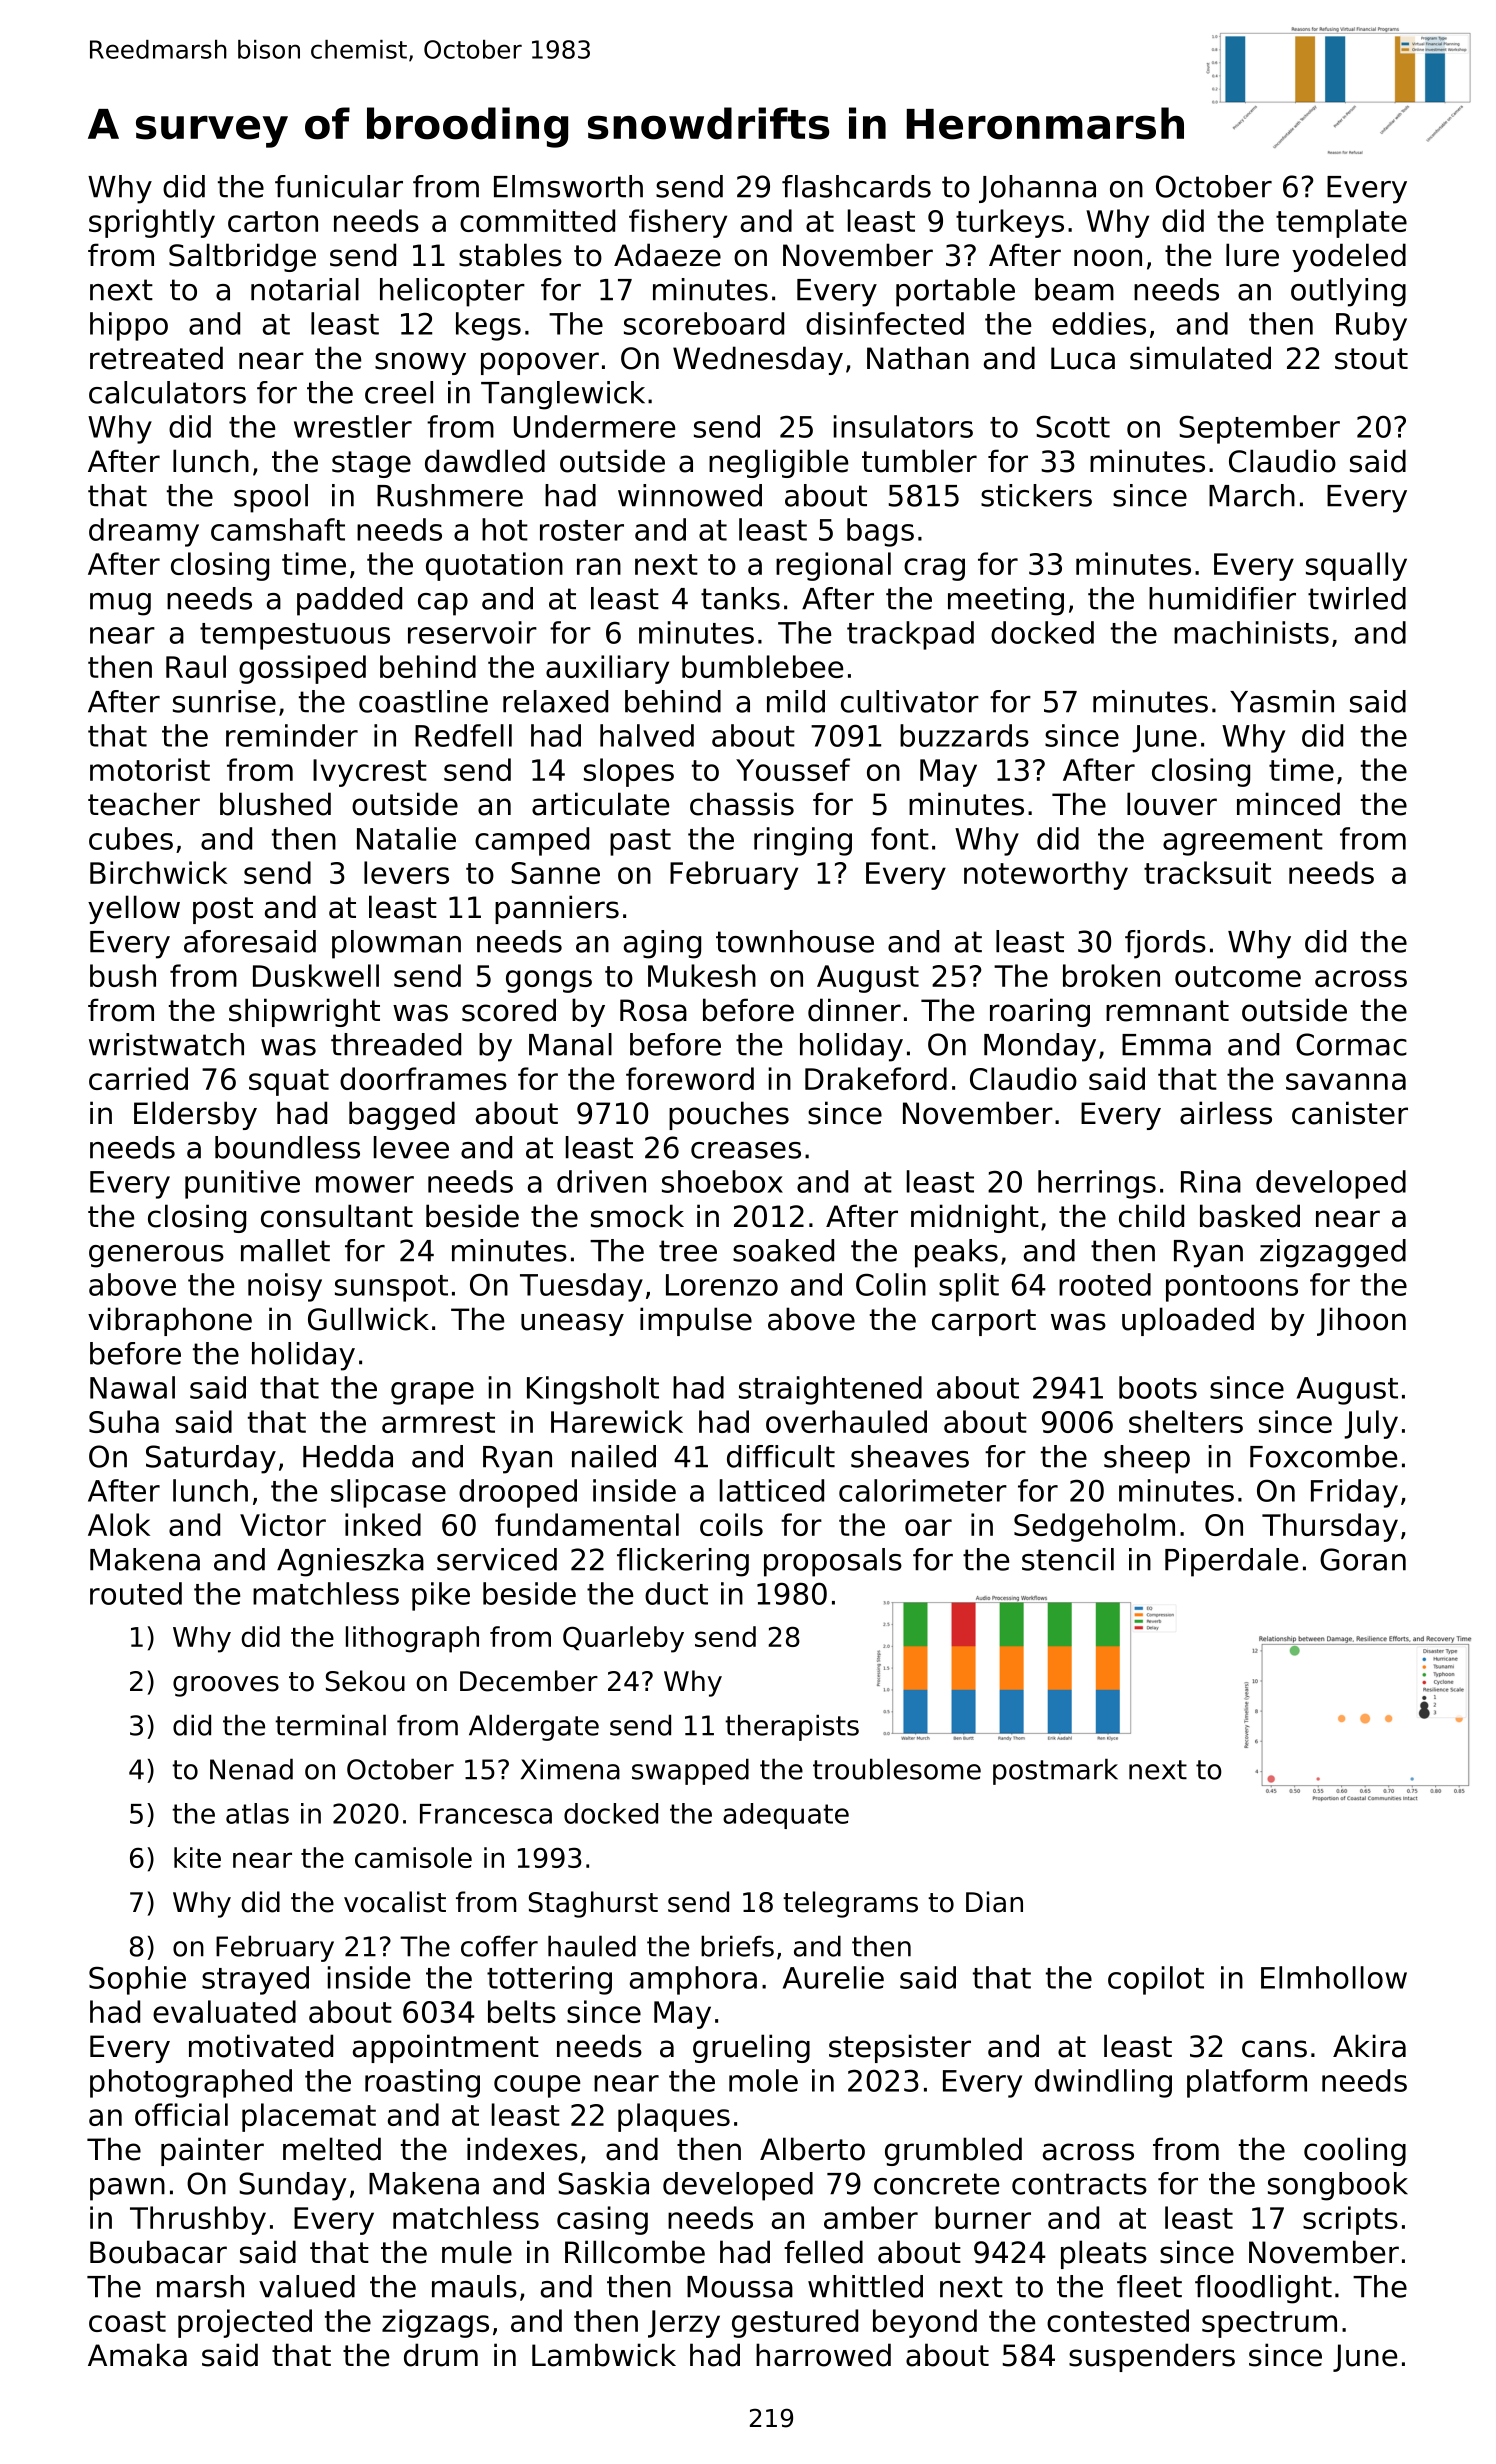 The image size is (1496, 2464). What do you see at coordinates (635, 2252) in the document?
I see `Rillcombe` at bounding box center [635, 2252].
